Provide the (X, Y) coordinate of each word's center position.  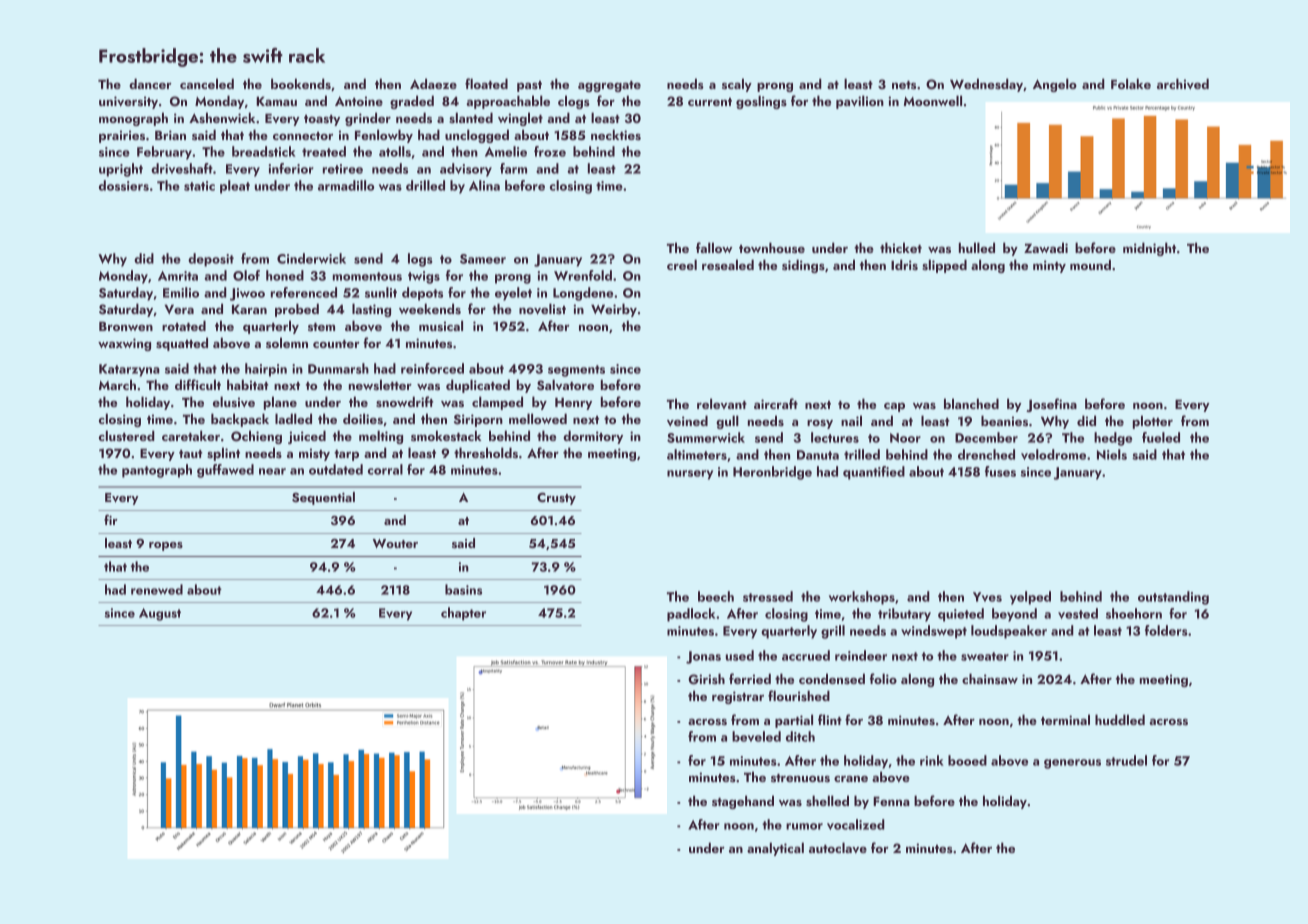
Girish (706, 679)
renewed (157, 589)
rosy (820, 424)
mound (1090, 264)
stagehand (743, 802)
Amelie (506, 151)
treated (324, 151)
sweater (985, 656)
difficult (198, 384)
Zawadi (1046, 247)
